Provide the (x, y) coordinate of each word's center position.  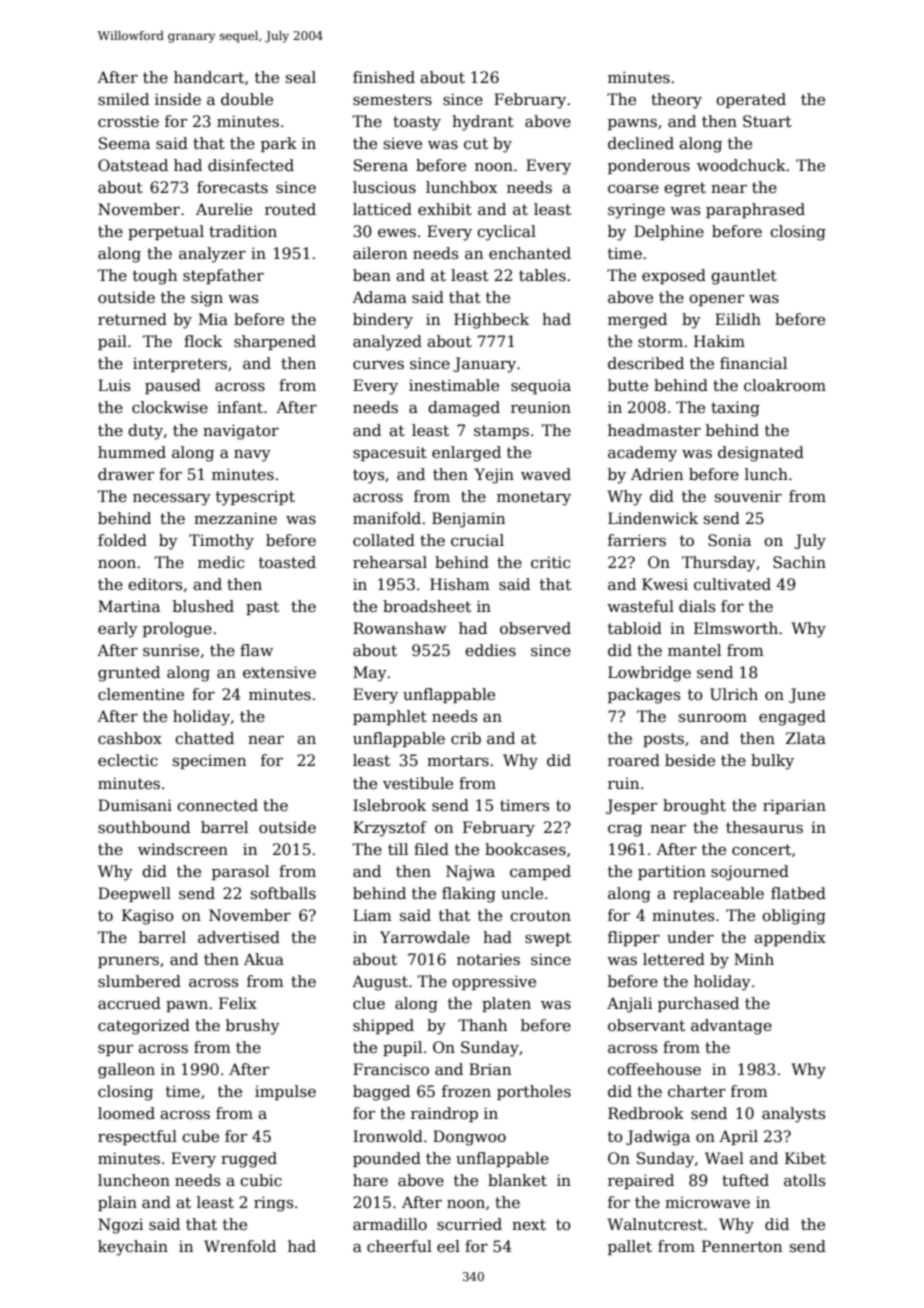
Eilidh (738, 319)
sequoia (541, 386)
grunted (129, 674)
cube (200, 1136)
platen (506, 1004)
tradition (243, 231)
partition (672, 872)
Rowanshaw (400, 628)
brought (694, 807)
